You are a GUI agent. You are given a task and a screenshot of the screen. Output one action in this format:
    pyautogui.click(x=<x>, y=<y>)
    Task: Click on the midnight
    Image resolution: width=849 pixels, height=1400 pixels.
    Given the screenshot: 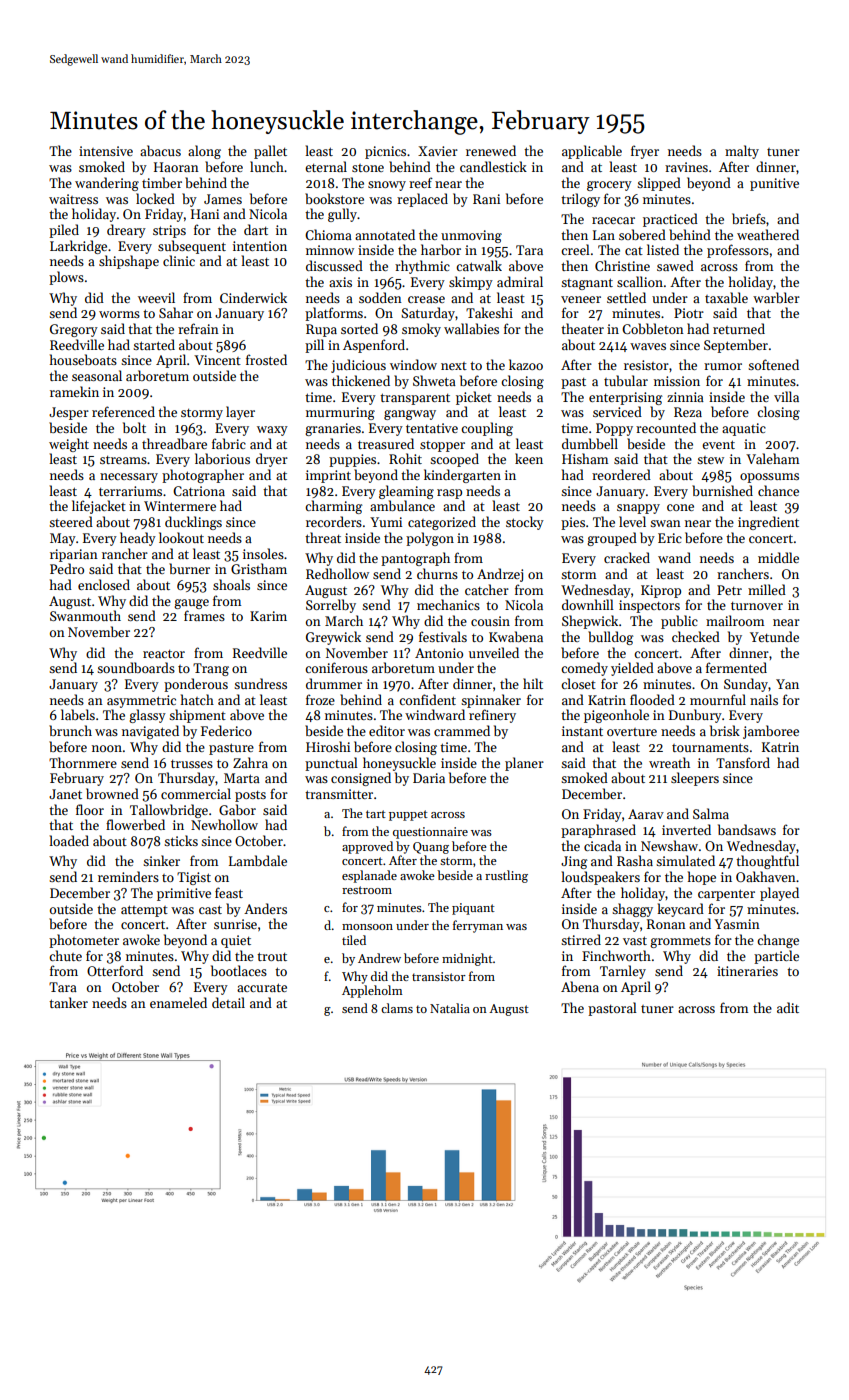 What is the action you would take?
    pyautogui.click(x=467, y=959)
